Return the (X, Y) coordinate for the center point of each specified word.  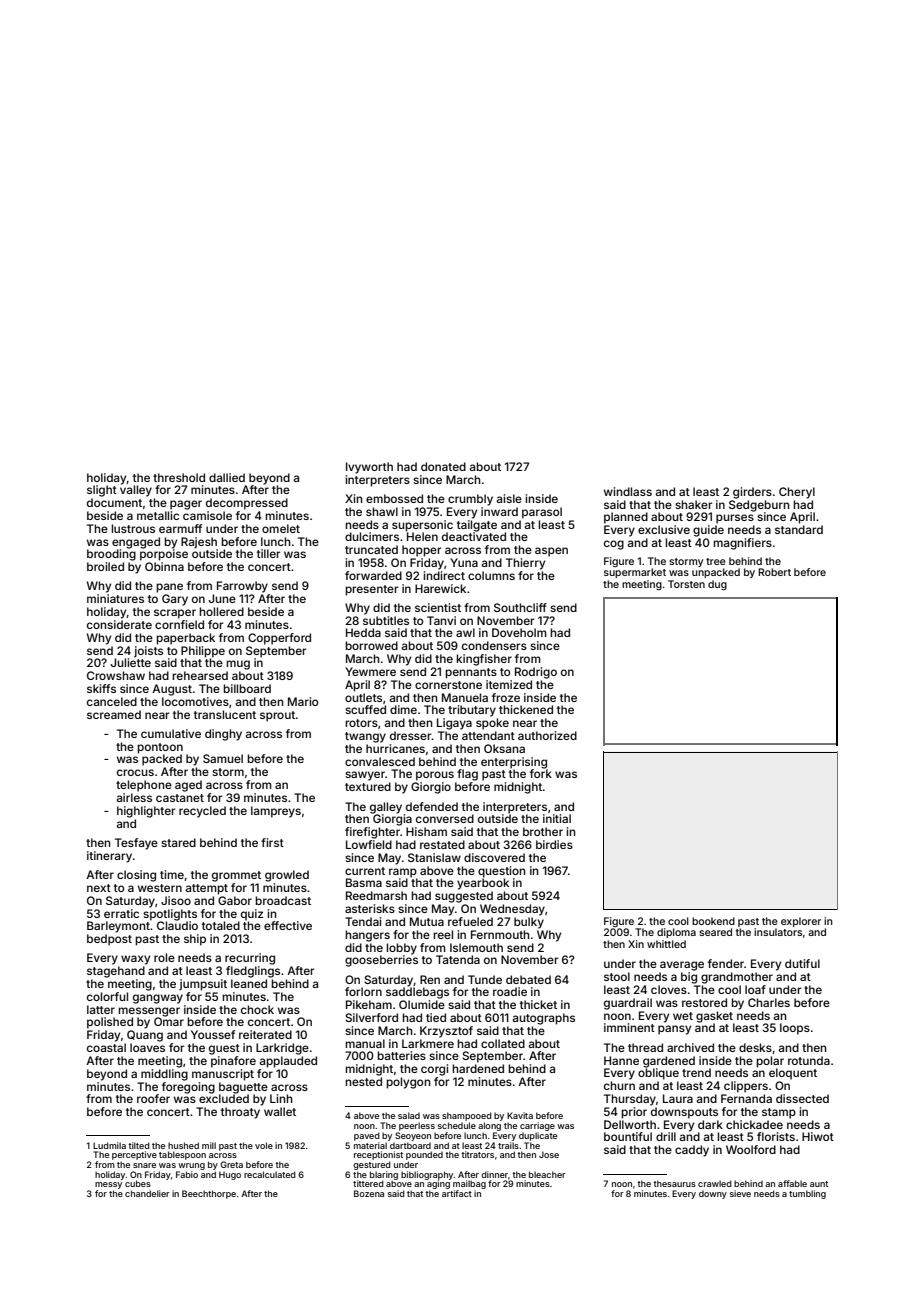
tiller (268, 553)
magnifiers (742, 544)
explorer (801, 922)
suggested (464, 897)
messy (108, 1185)
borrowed (371, 645)
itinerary (109, 857)
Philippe (203, 652)
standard (799, 529)
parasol (542, 513)
